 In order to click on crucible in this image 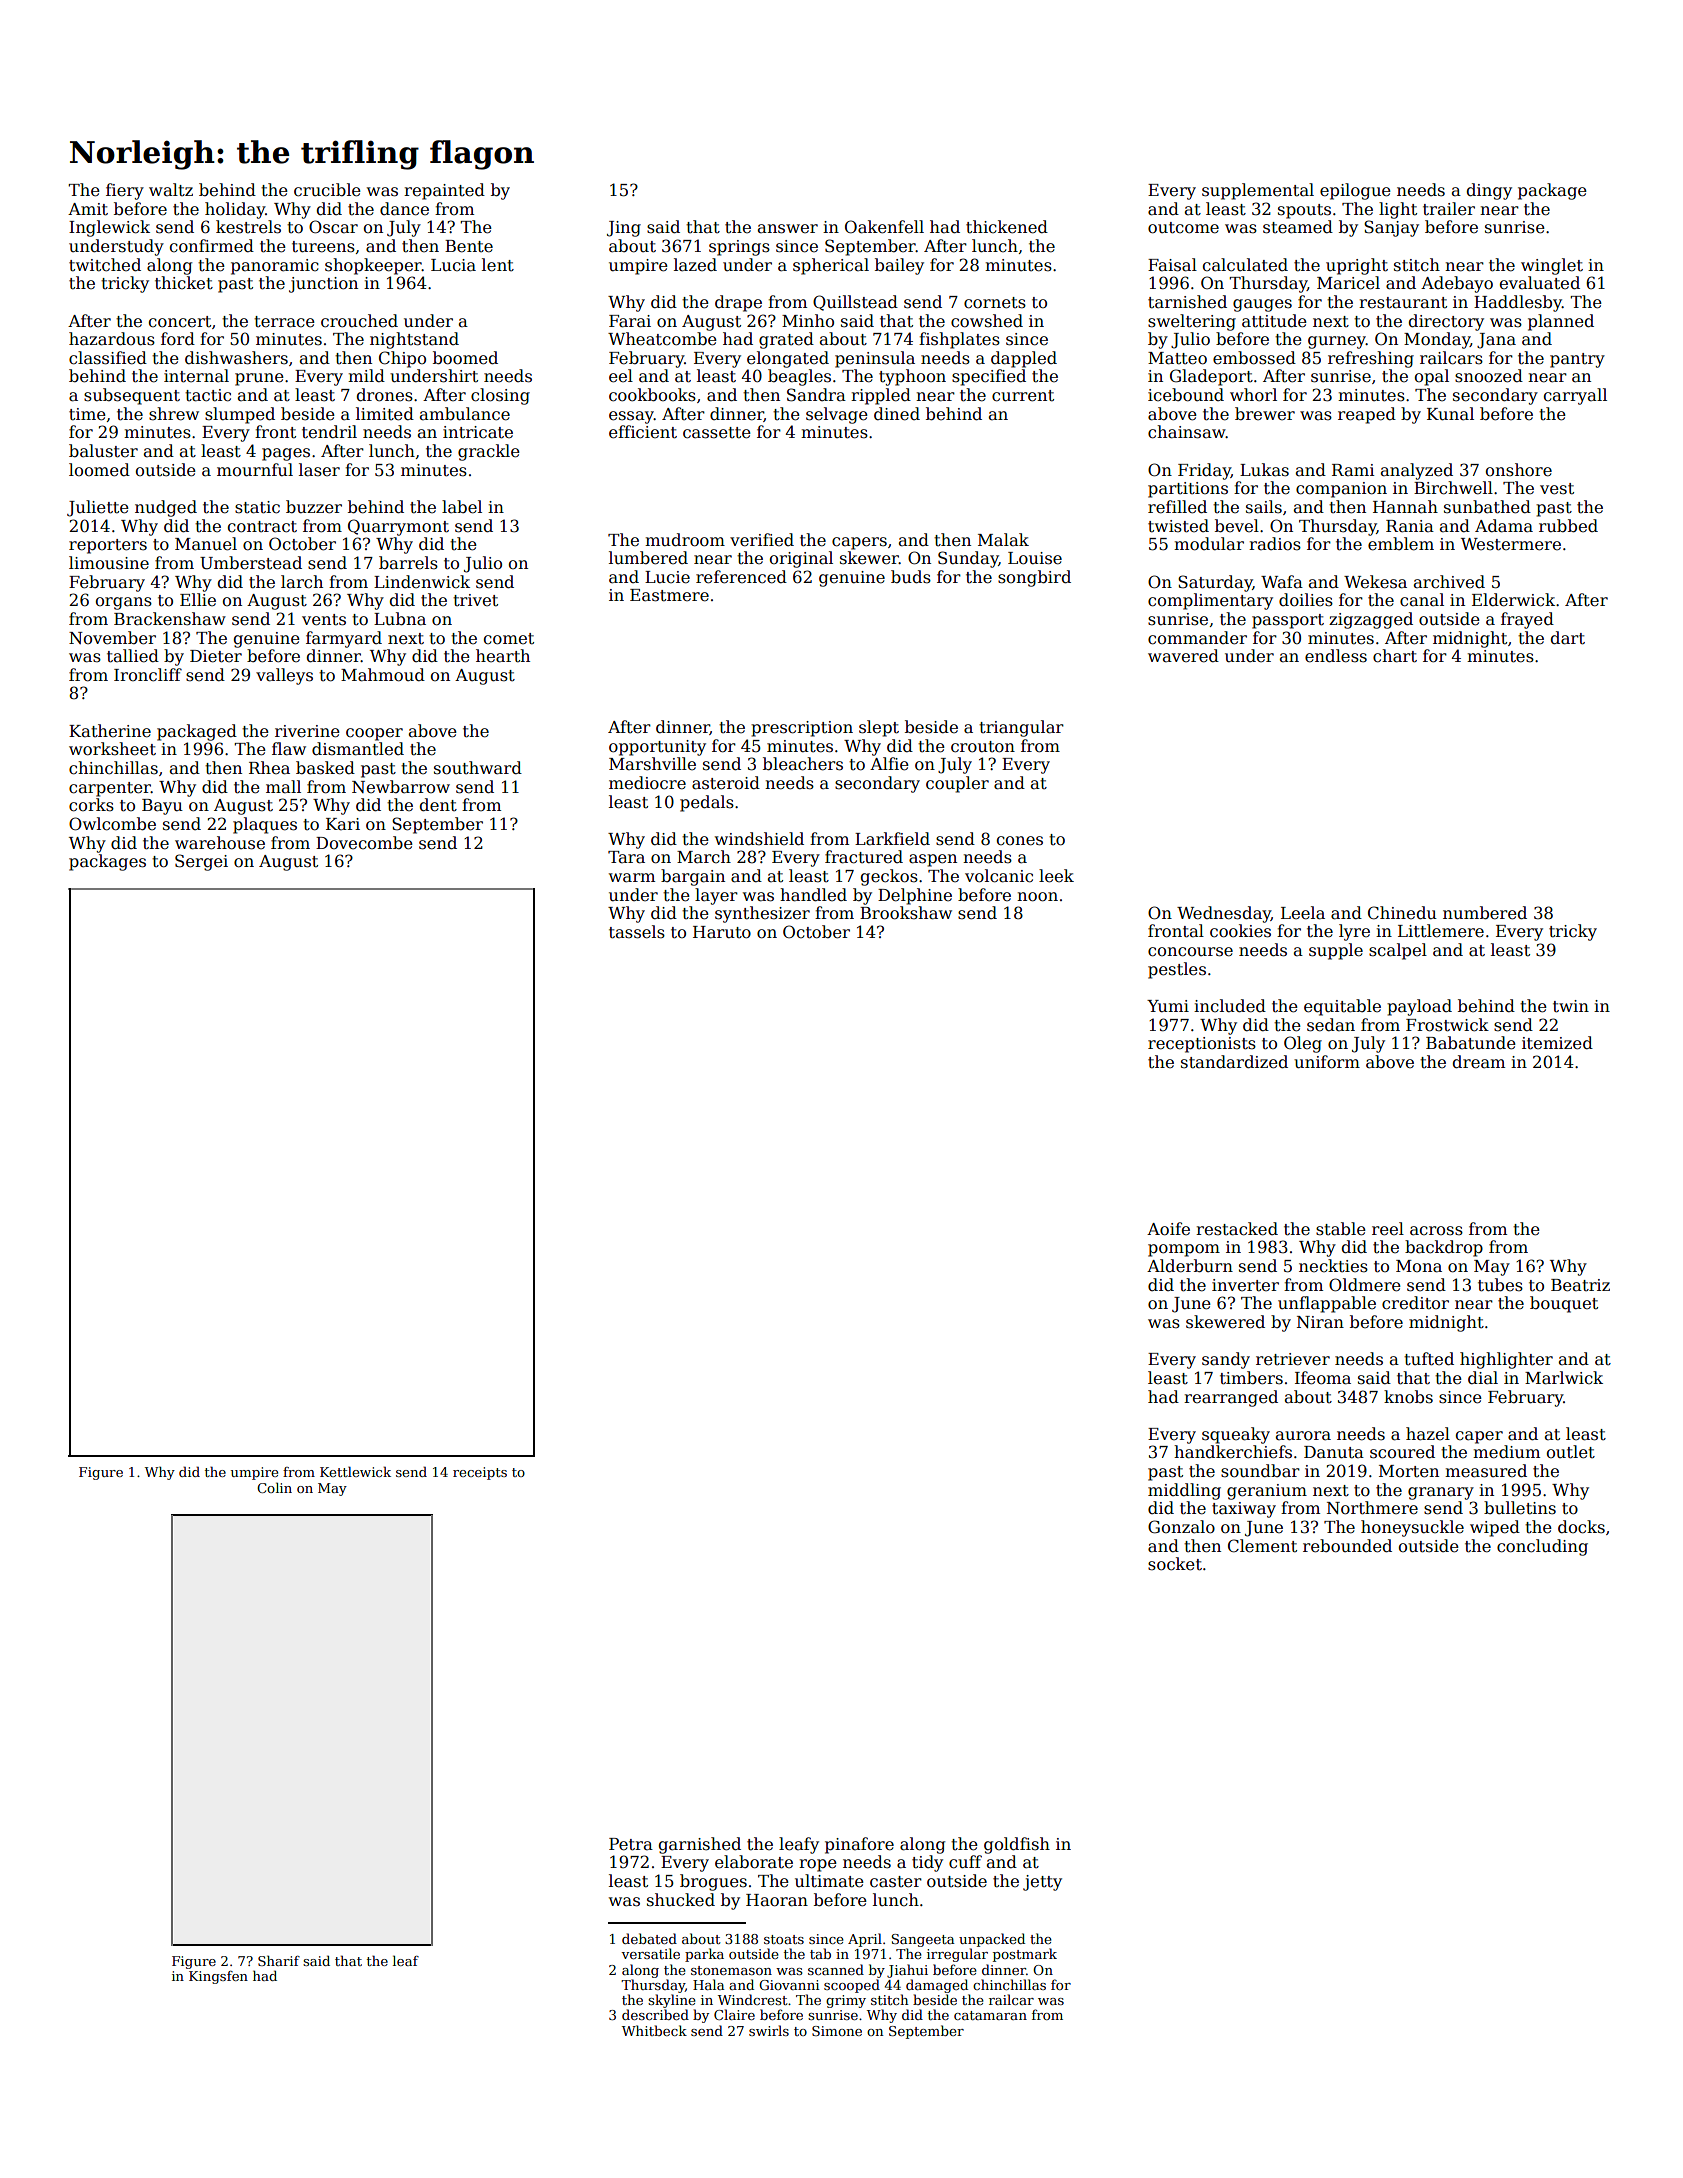, I will do `click(327, 190)`.
